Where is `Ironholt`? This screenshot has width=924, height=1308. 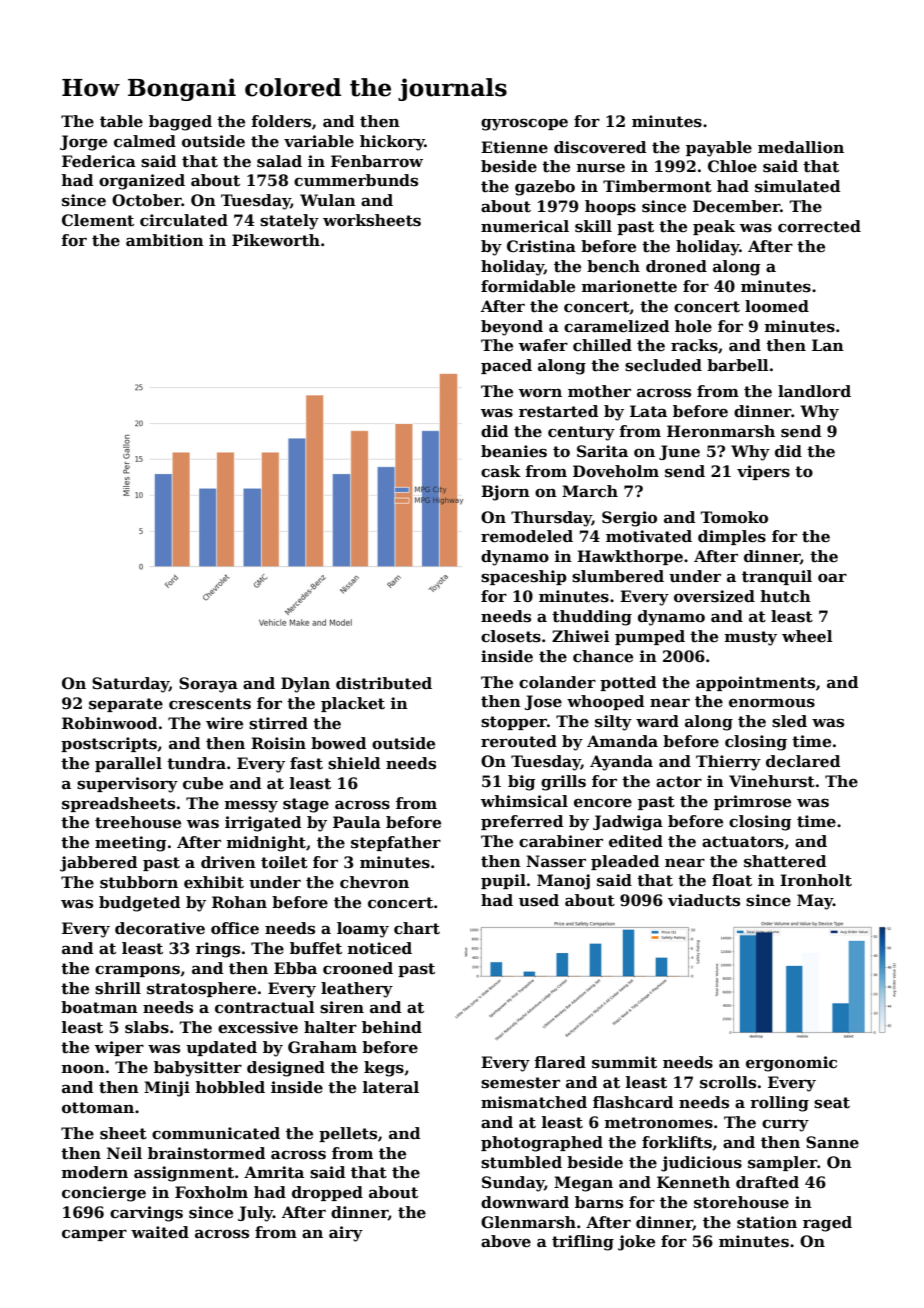 Ironholt is located at coordinates (816, 880).
